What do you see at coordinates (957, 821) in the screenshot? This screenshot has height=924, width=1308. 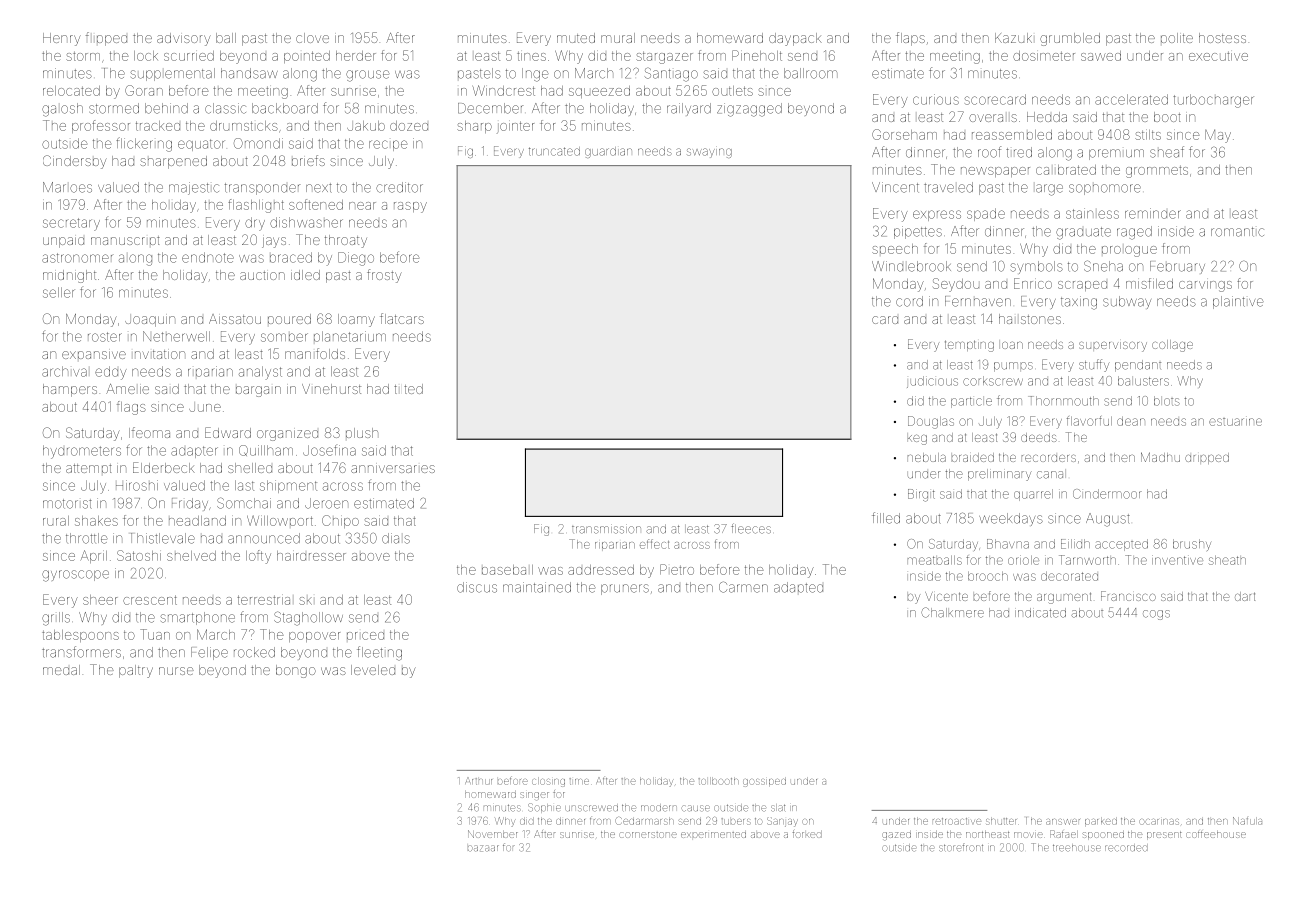 I see `retroactive` at bounding box center [957, 821].
